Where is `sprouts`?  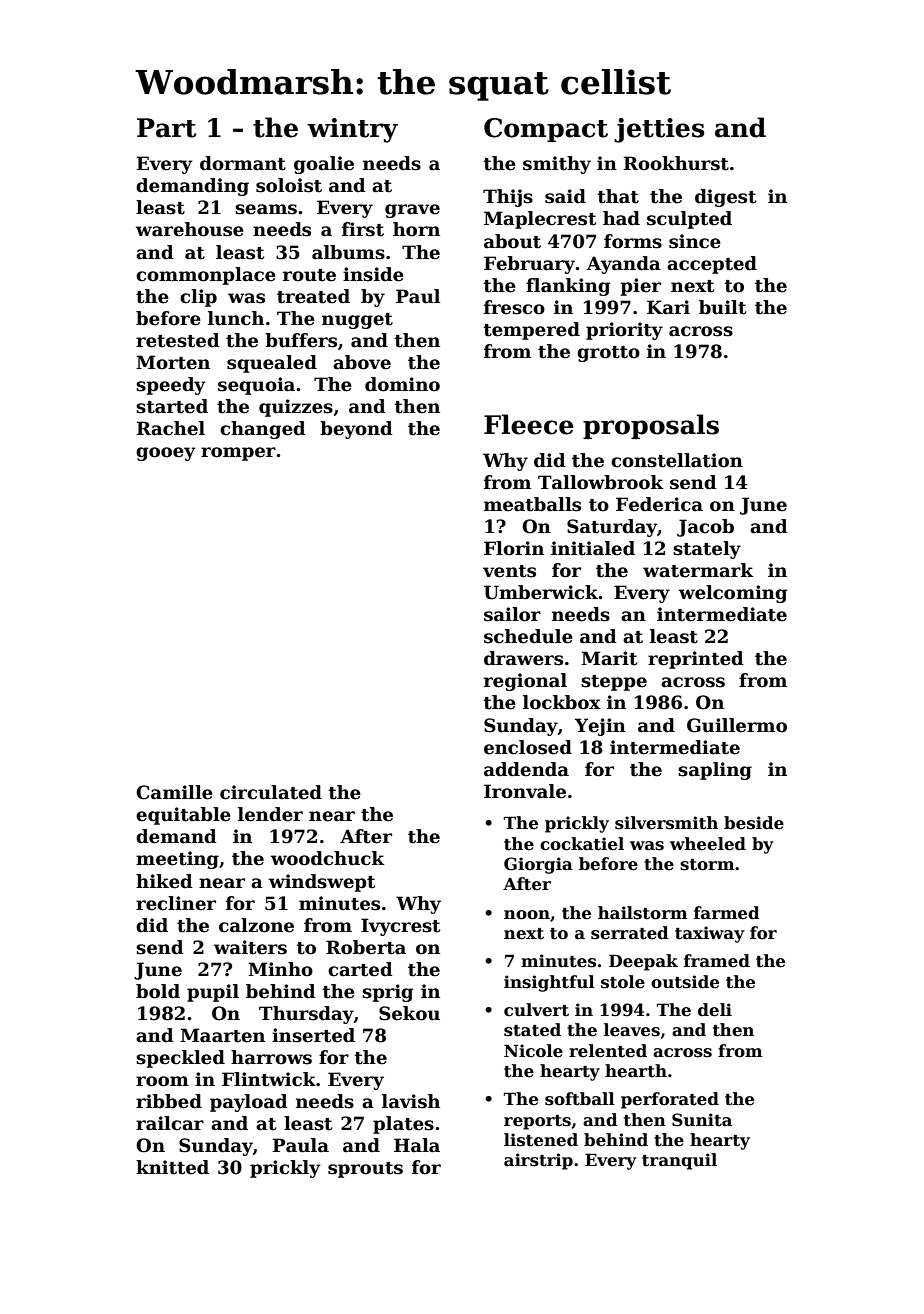 sprouts is located at coordinates (365, 1170).
